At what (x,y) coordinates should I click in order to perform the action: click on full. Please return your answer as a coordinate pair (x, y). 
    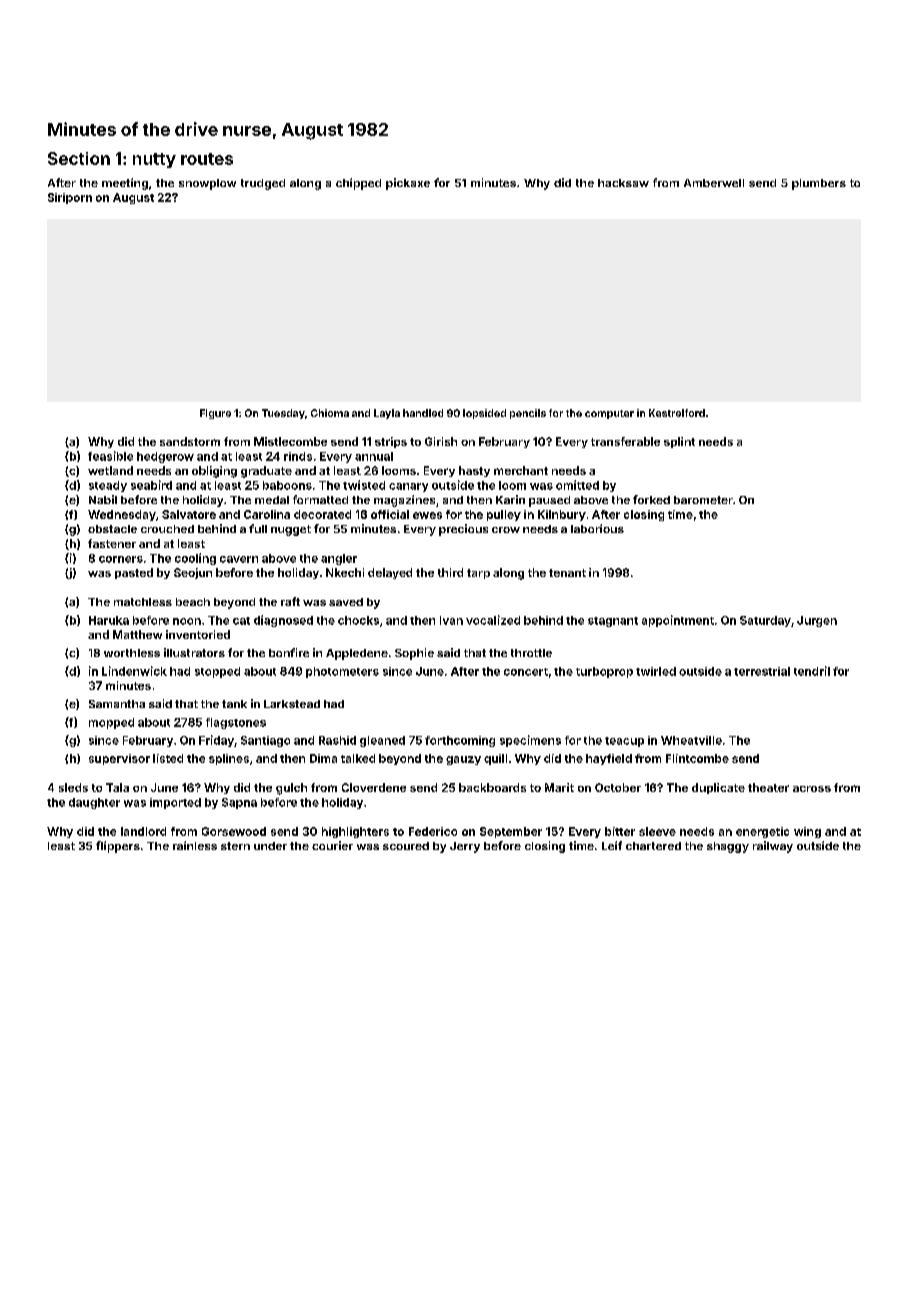
    Looking at the image, I should click on (258, 528).
